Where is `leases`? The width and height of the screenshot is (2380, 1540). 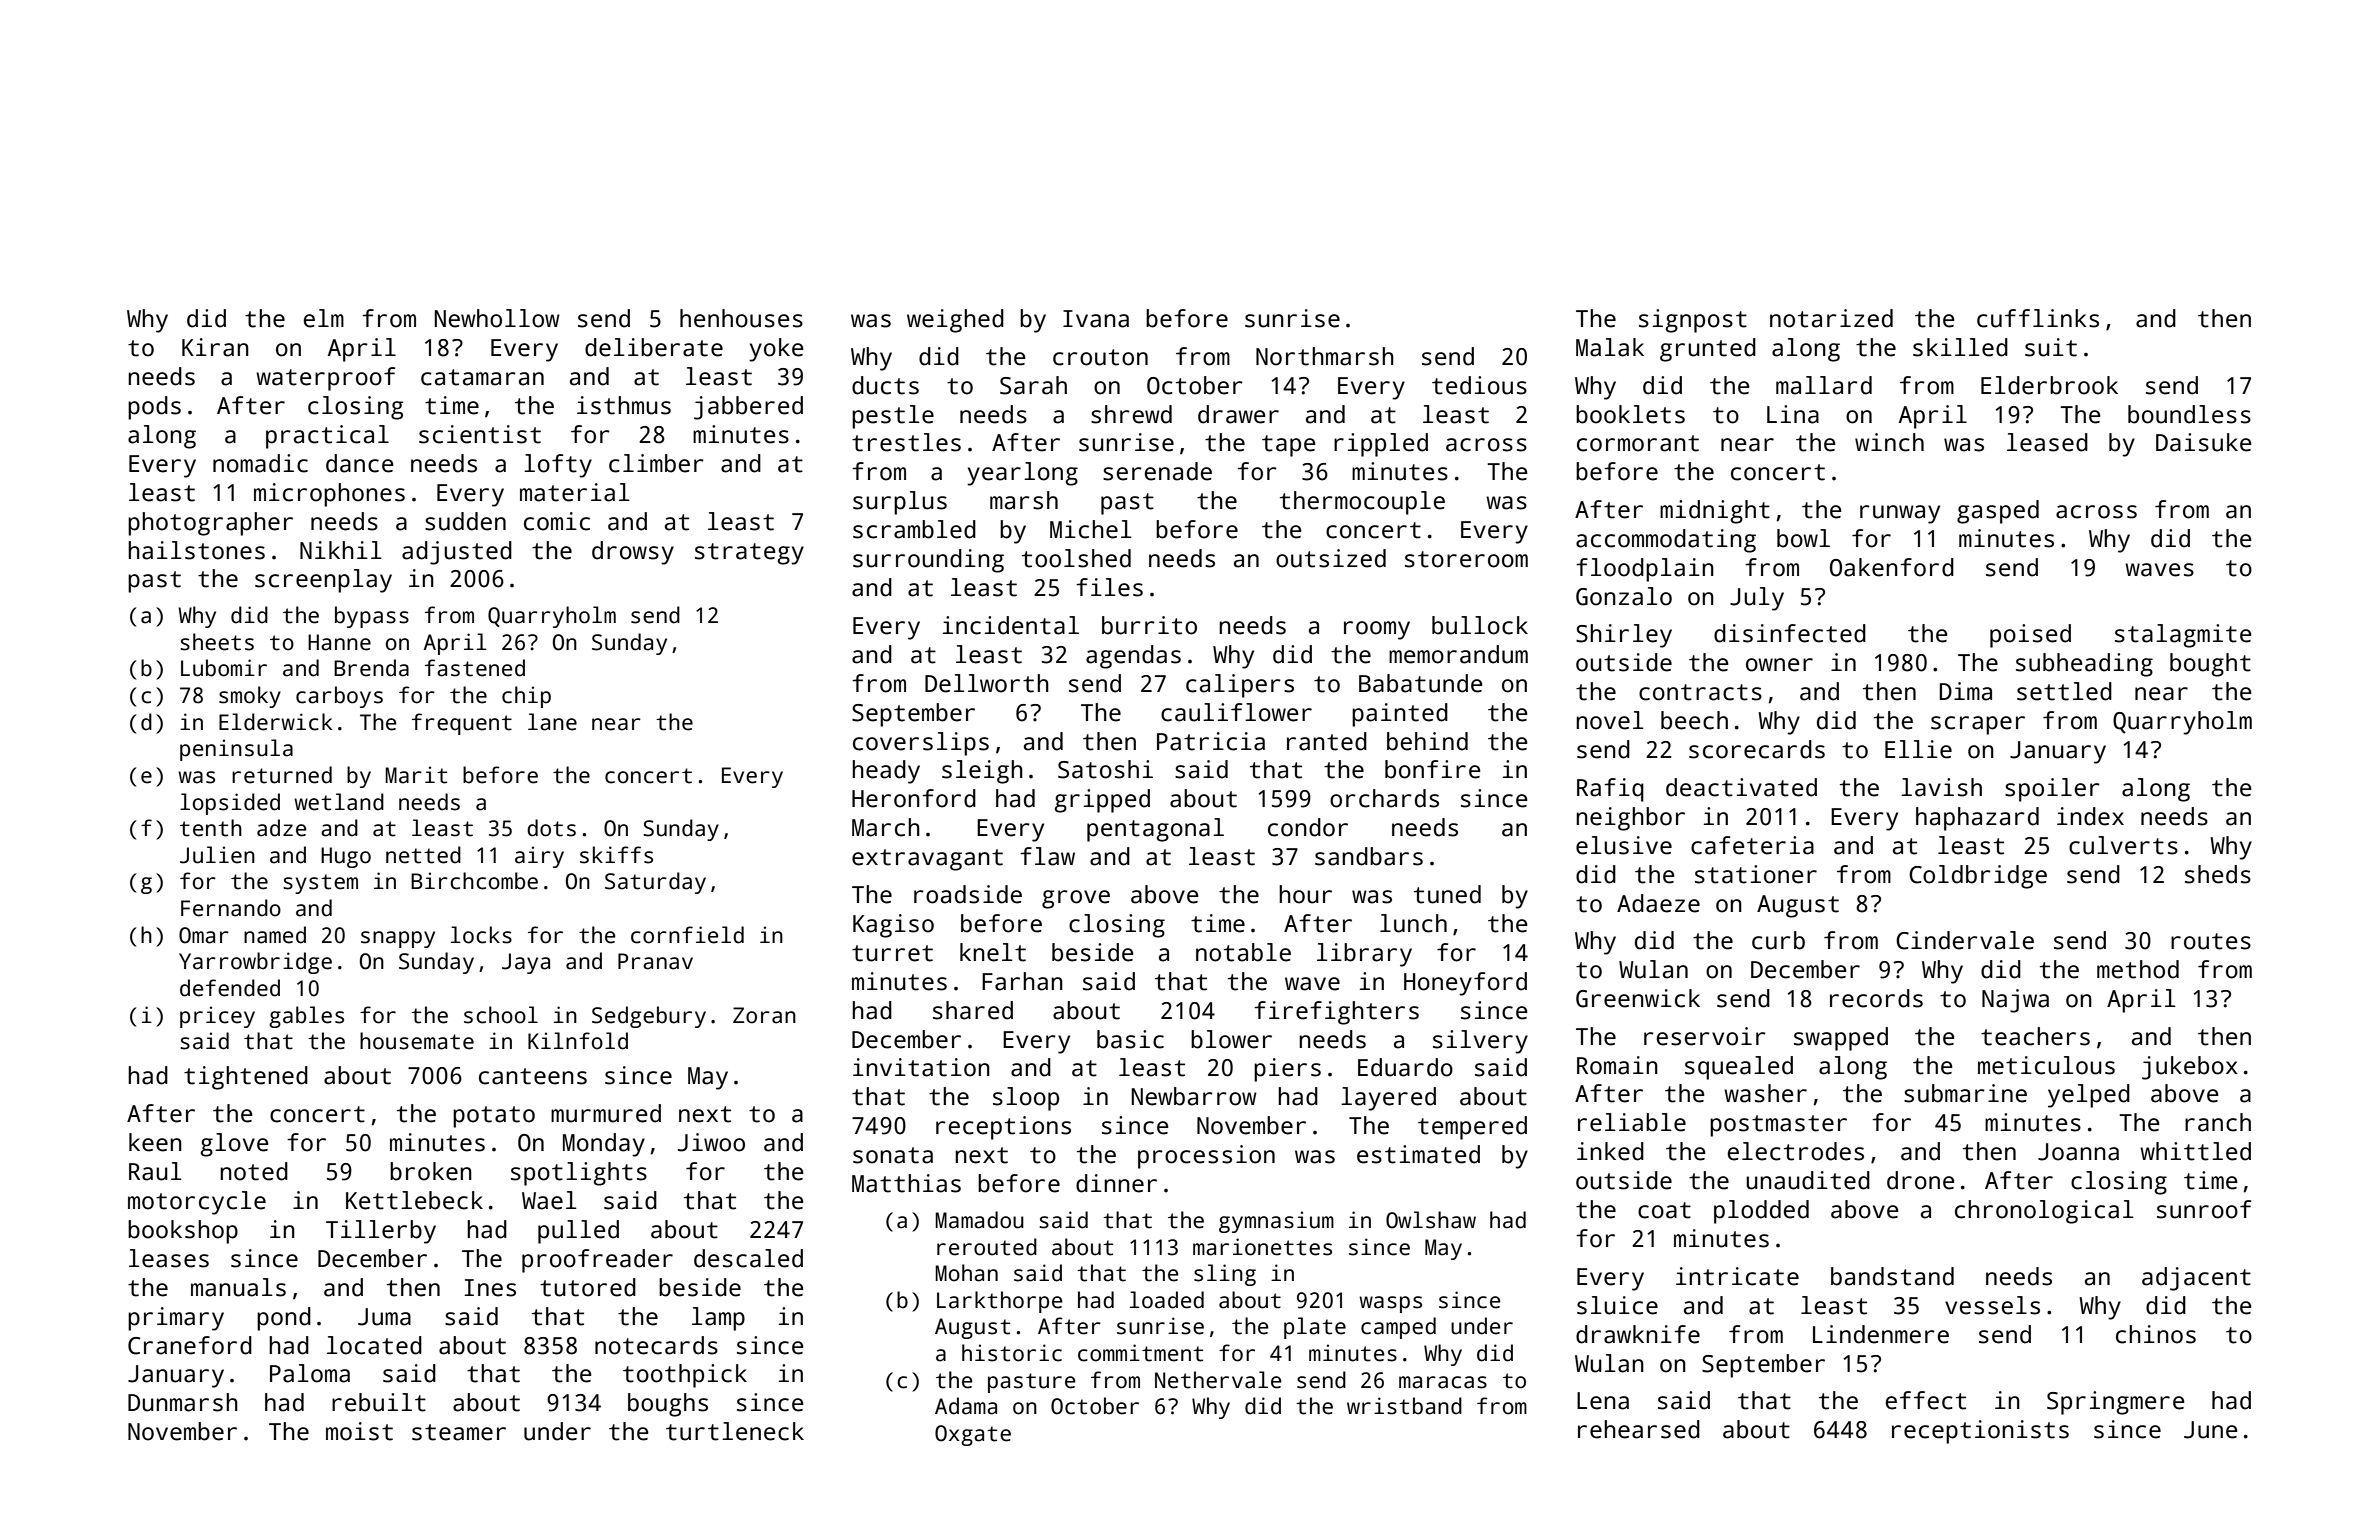
leases is located at coordinates (169, 1258).
